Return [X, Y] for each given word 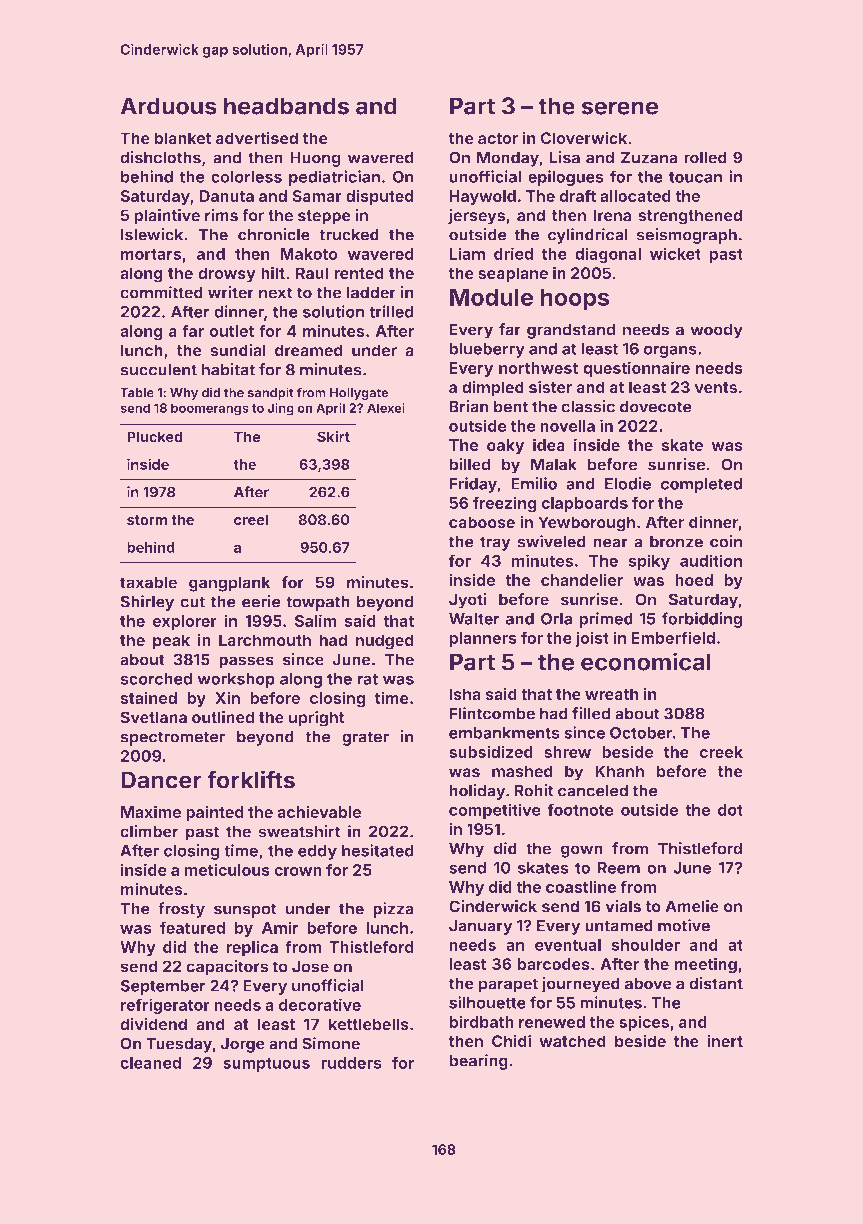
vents [716, 387]
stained [149, 698]
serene [620, 108]
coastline [581, 886]
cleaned [151, 1063]
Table [137, 393]
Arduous [168, 106]
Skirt [333, 436]
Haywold [483, 197]
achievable [319, 812]
